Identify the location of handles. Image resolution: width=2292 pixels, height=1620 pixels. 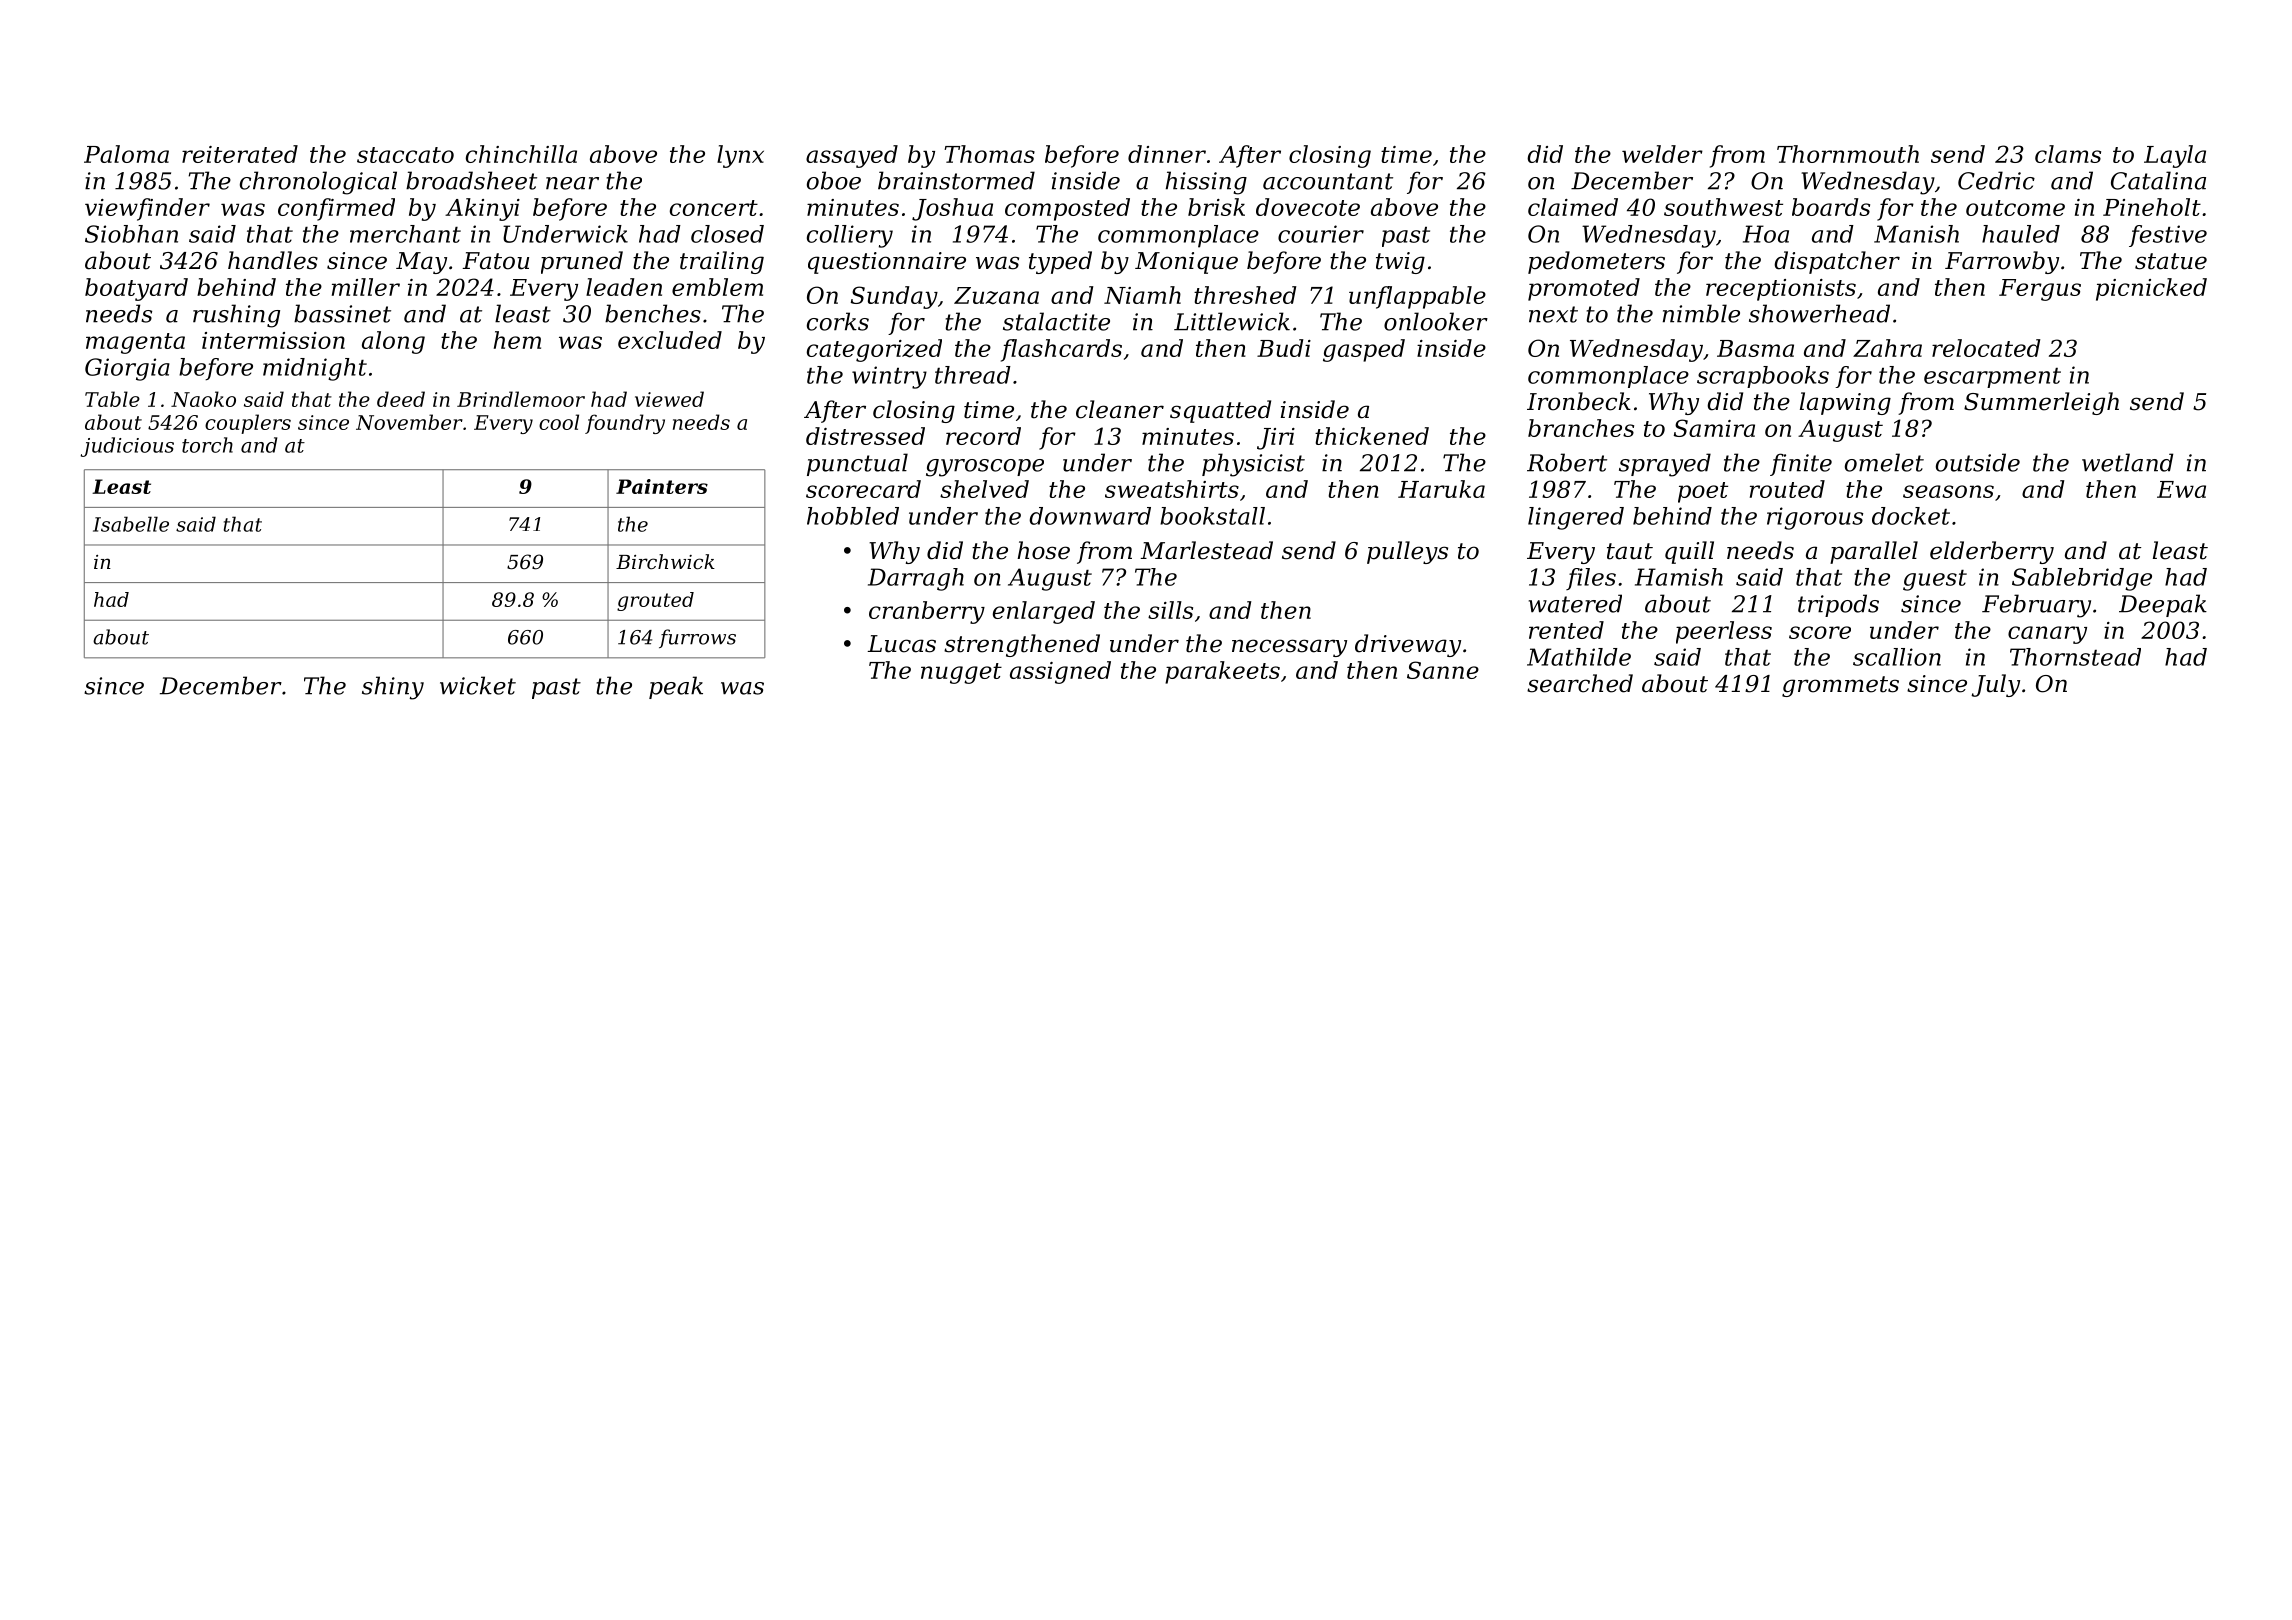
(273, 260).
